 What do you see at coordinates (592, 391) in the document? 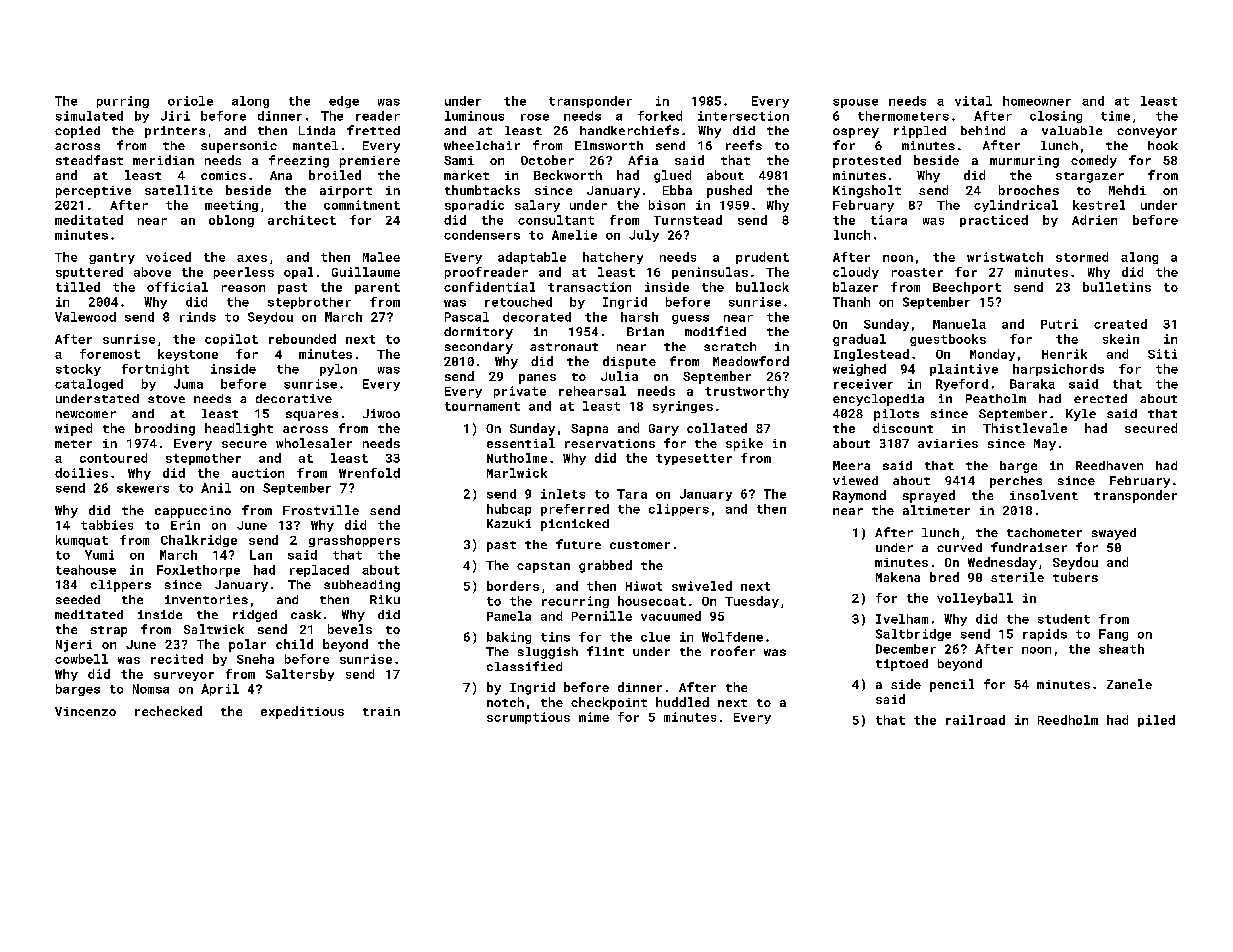
I see `rehearsal` at bounding box center [592, 391].
